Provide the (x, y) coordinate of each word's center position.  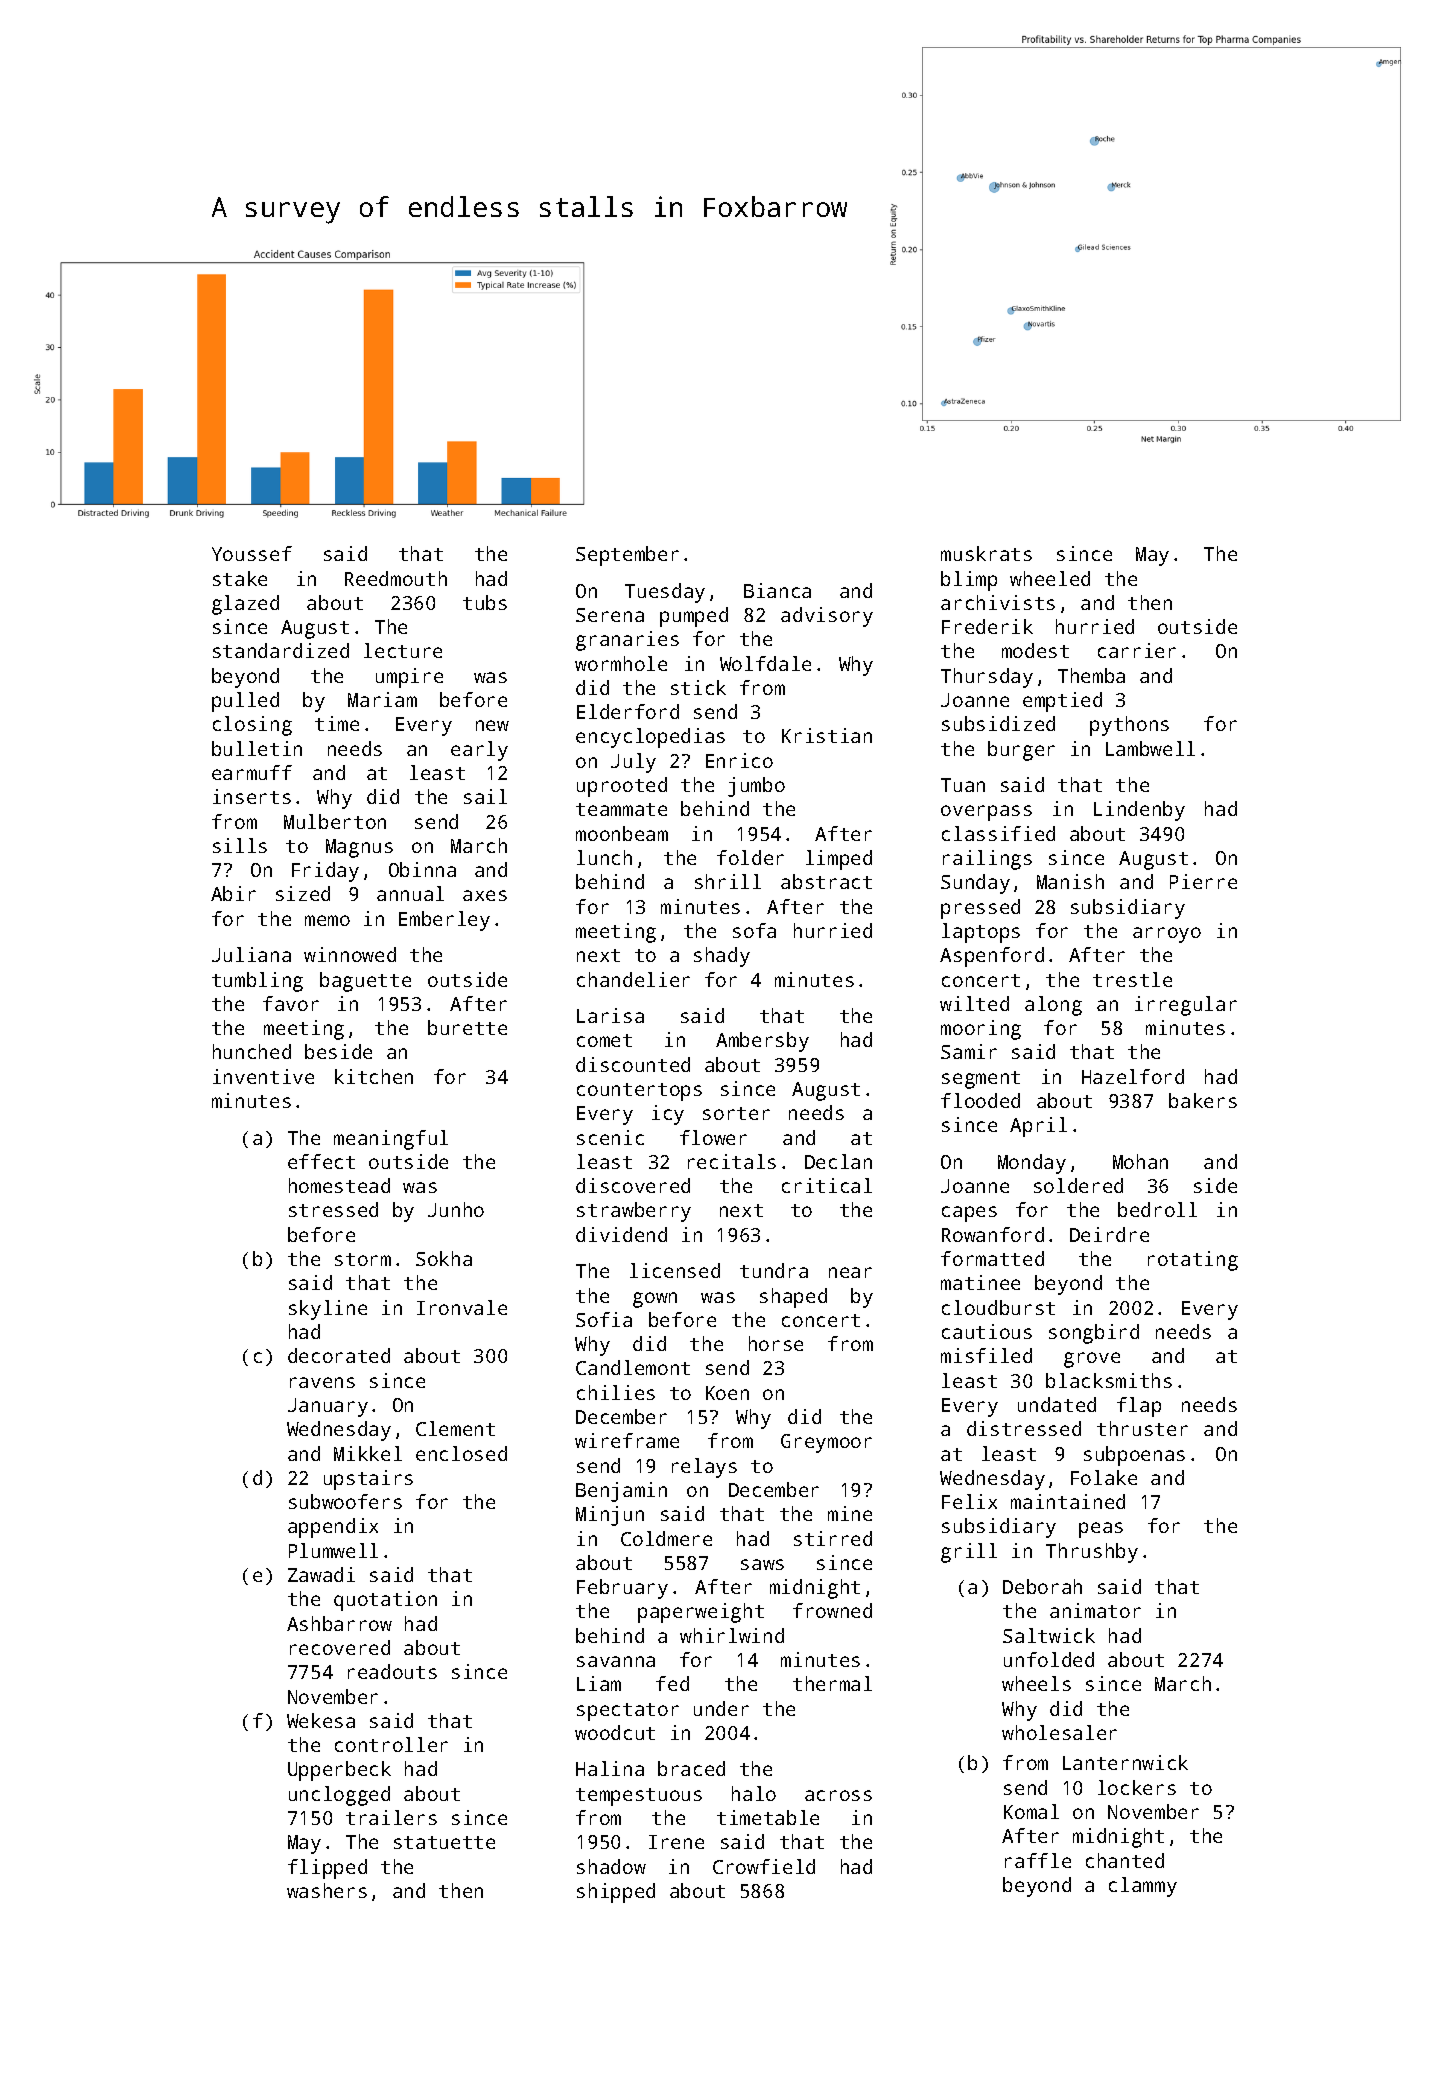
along (1053, 1006)
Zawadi (321, 1574)
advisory (827, 617)
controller (391, 1744)
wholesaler (1059, 1732)
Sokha (444, 1258)
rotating (1193, 1261)
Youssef (252, 553)
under (721, 1708)
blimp (969, 581)
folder (750, 857)
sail (485, 796)
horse (776, 1343)
